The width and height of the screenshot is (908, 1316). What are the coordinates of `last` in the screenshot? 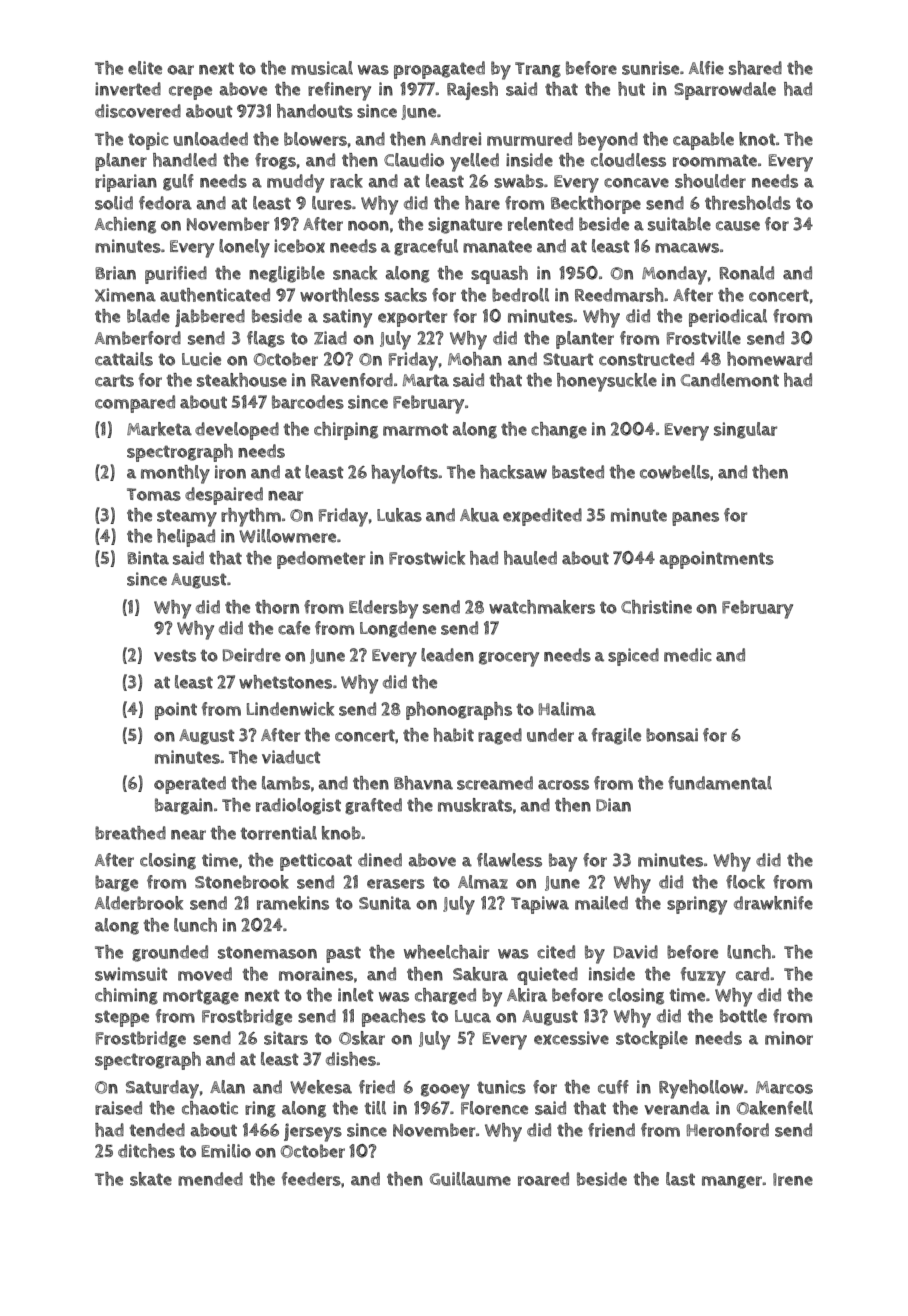 It's located at (680, 1179).
